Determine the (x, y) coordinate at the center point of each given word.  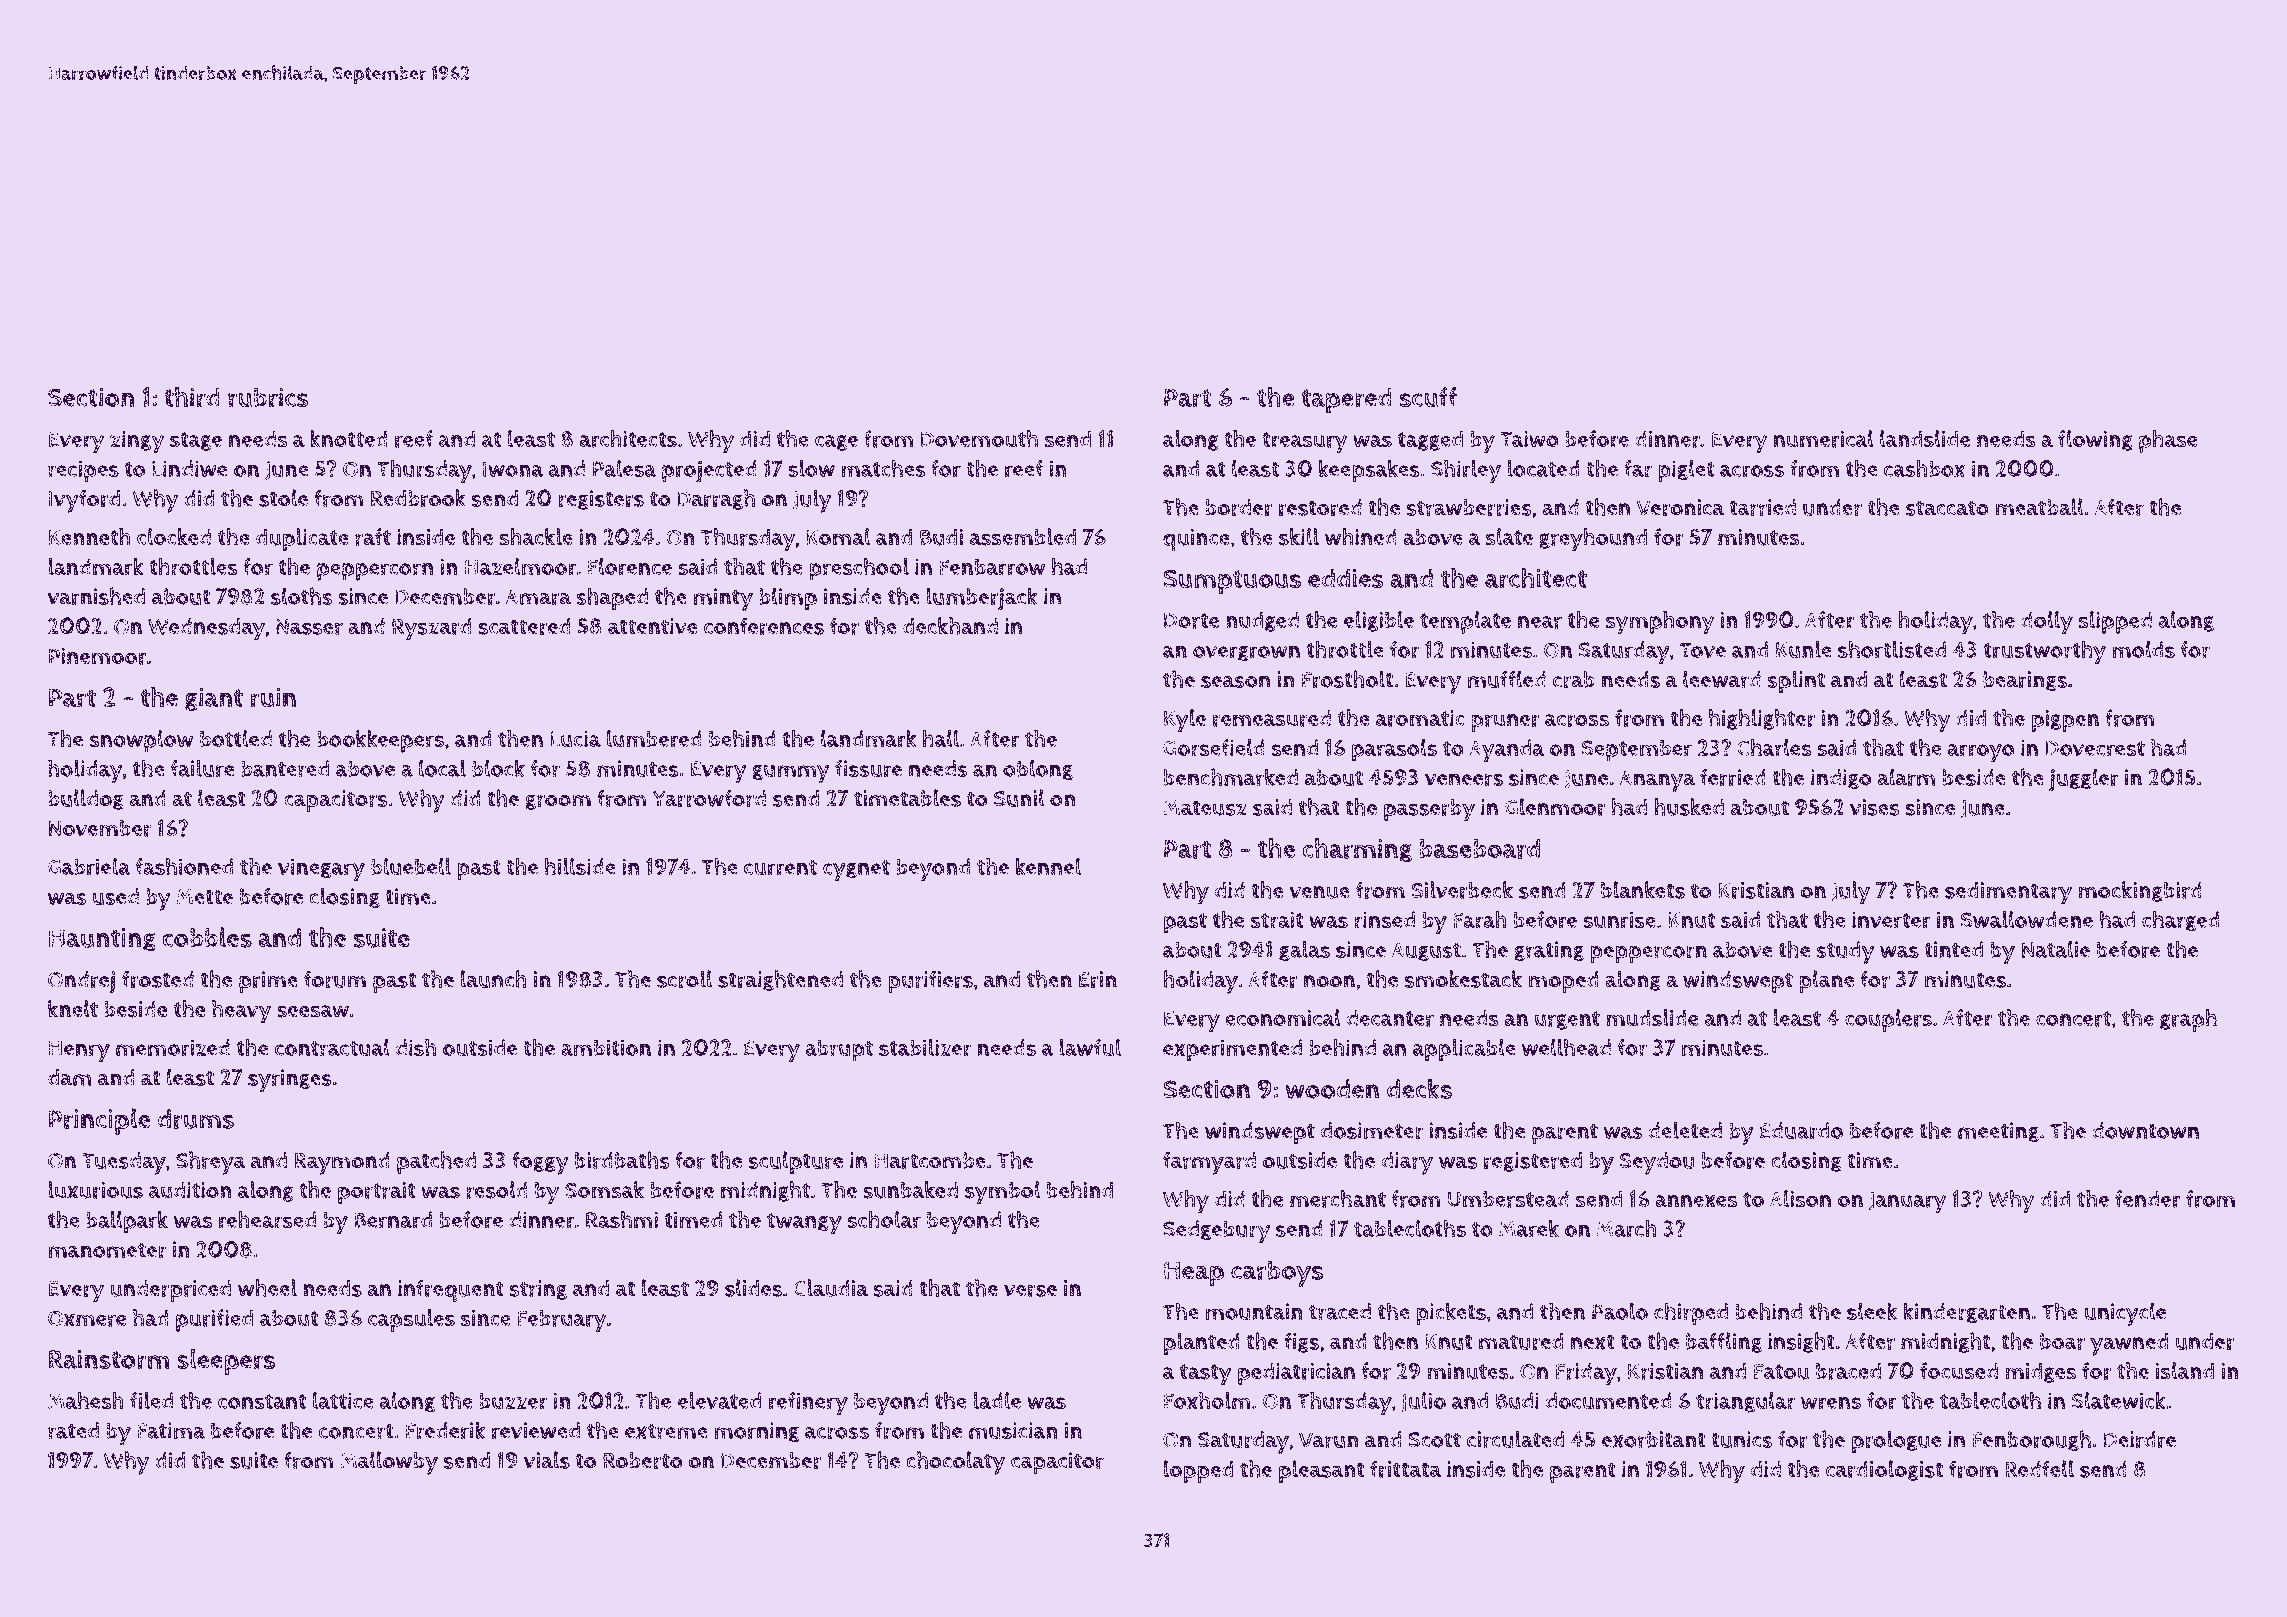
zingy (137, 442)
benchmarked (1231, 777)
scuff (1428, 397)
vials (546, 1460)
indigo (1841, 779)
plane (1827, 981)
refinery (808, 1403)
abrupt (839, 1050)
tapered (1347, 400)
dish (415, 1047)
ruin (273, 697)
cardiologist (1884, 1470)
